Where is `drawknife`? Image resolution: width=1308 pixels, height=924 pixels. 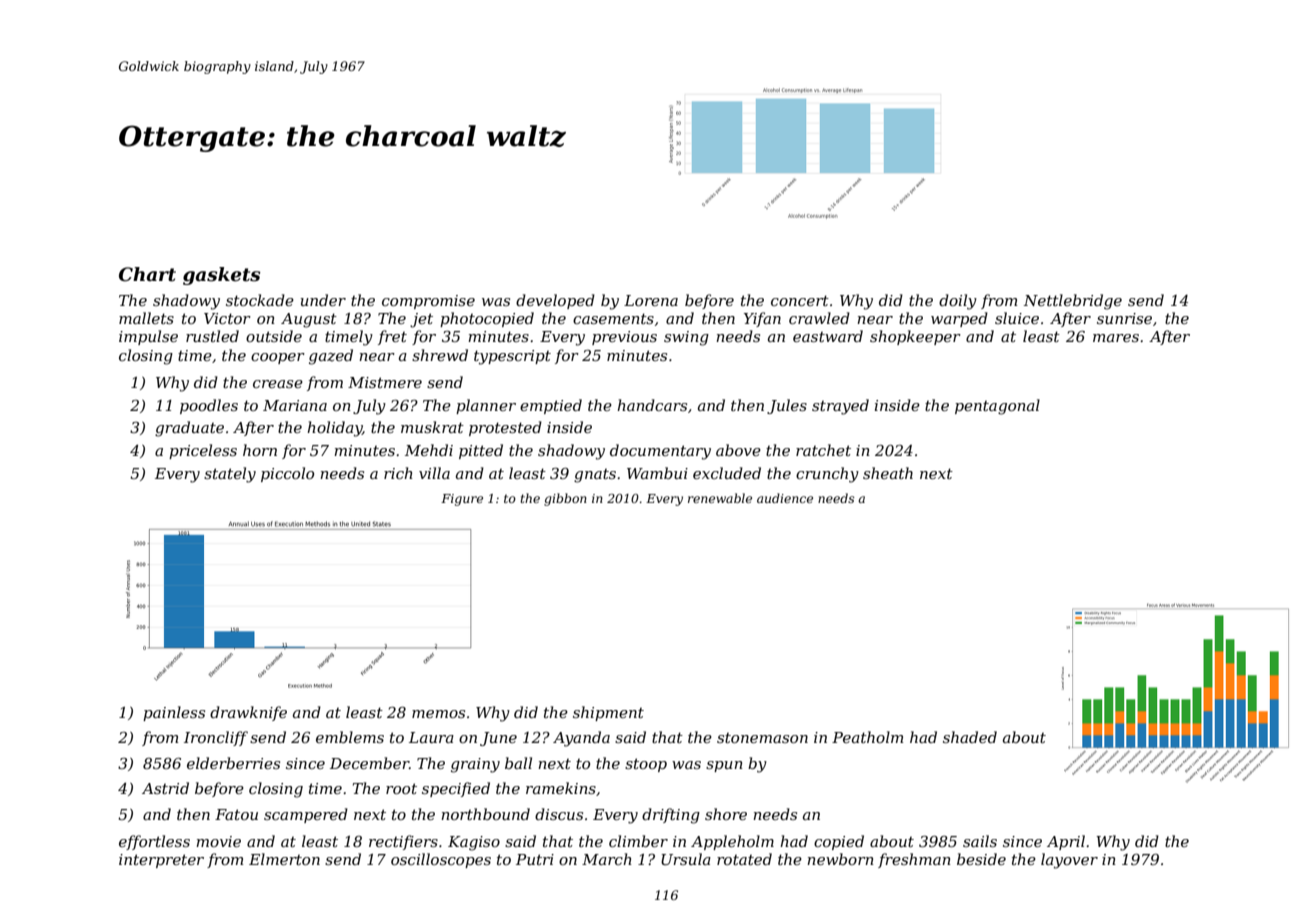 drawknife is located at coordinates (248, 713).
